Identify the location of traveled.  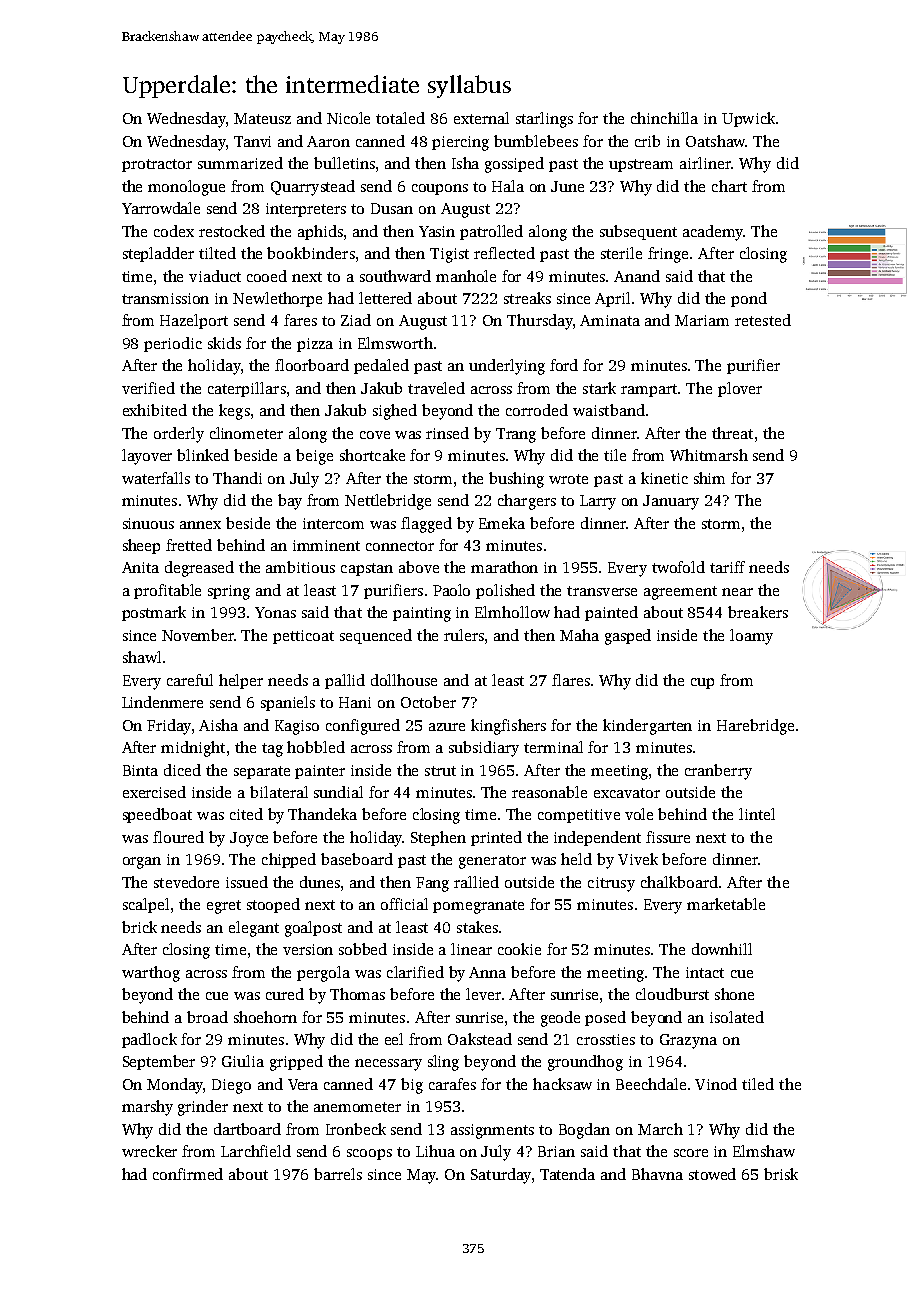
(436, 388).
